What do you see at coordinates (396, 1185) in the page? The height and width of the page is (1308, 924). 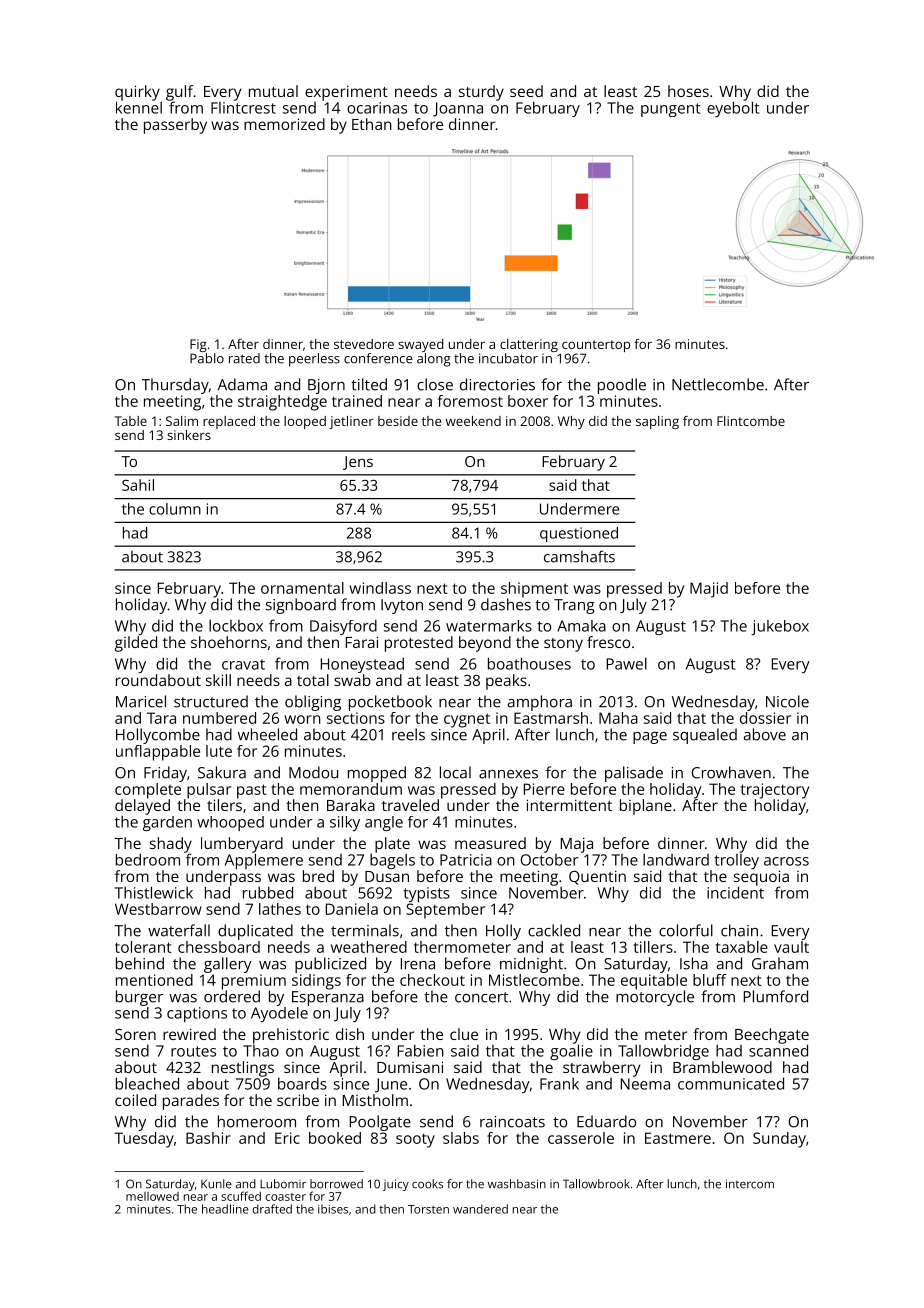 I see `juicy` at bounding box center [396, 1185].
